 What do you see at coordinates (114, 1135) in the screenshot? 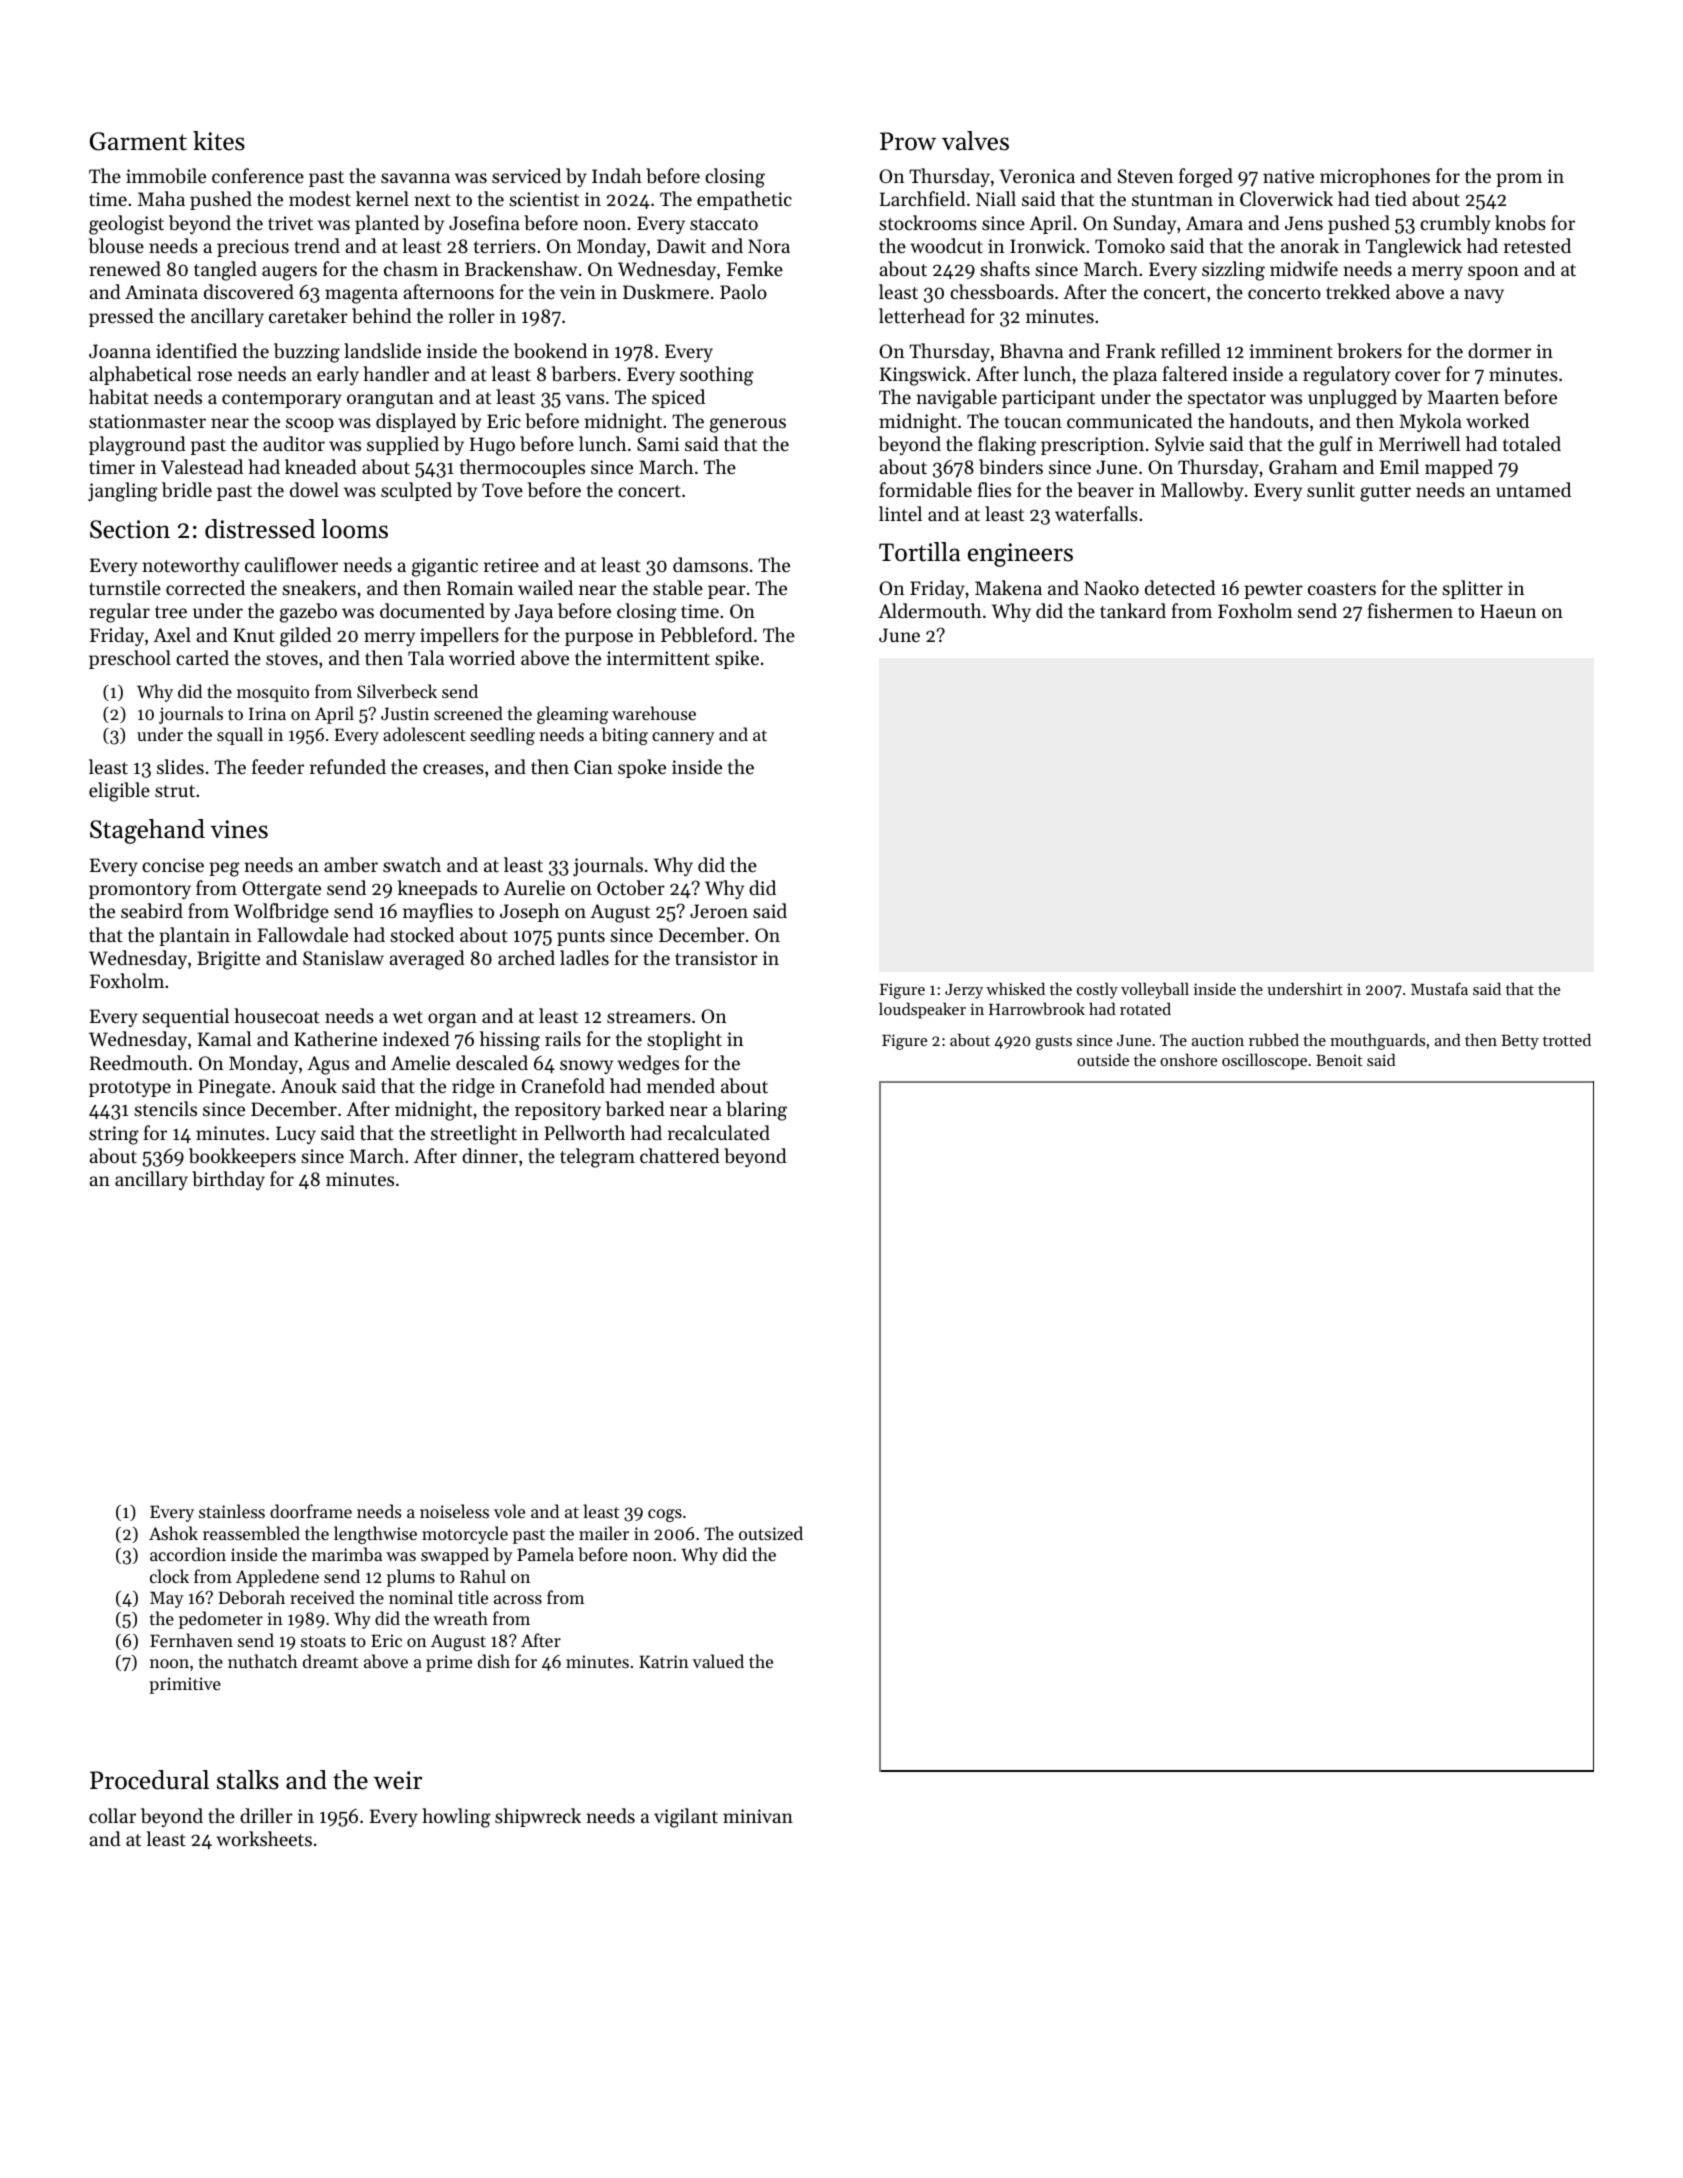
I see `string` at bounding box center [114, 1135].
